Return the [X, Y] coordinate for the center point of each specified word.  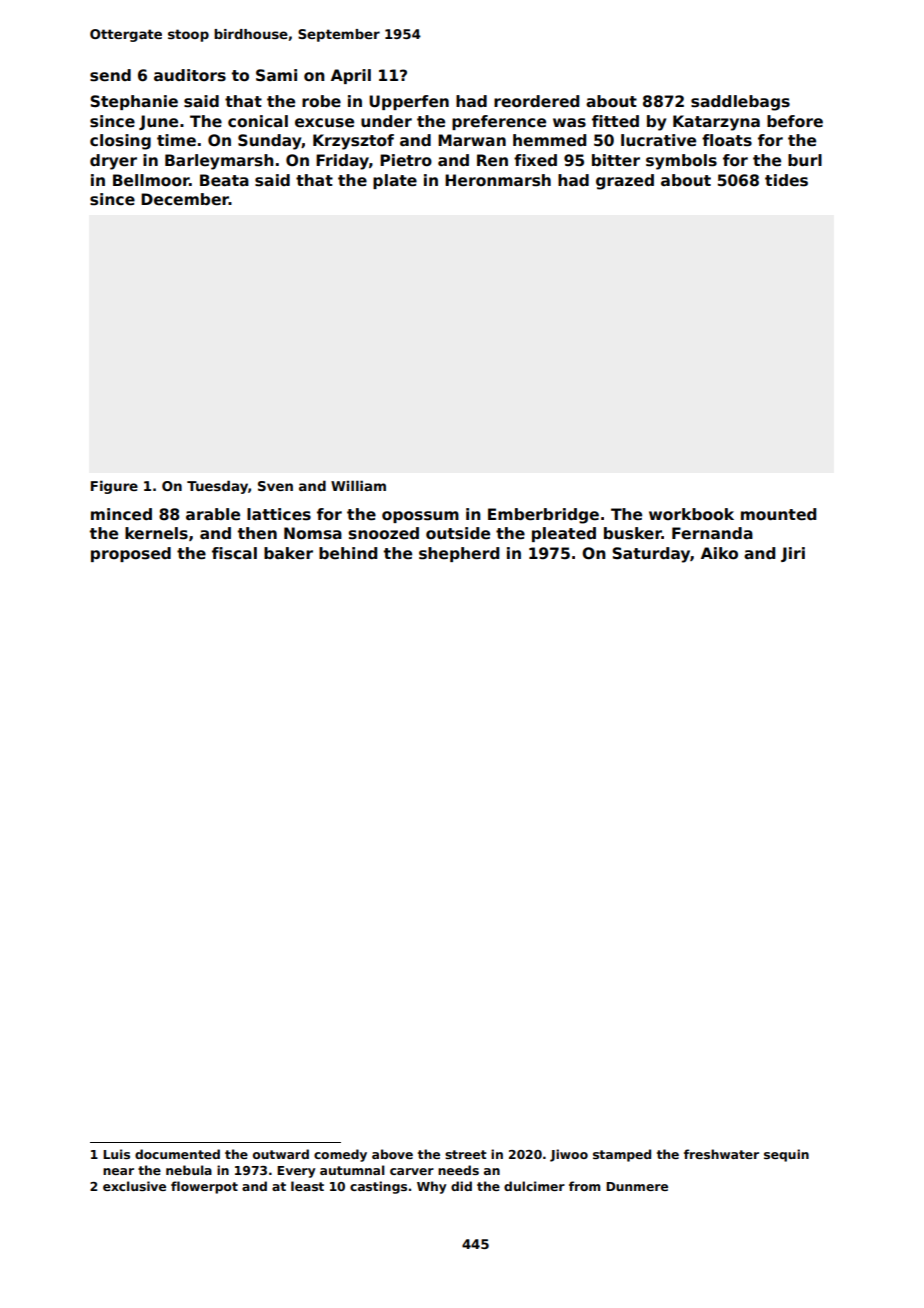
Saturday [651, 555]
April [351, 76]
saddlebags [740, 103]
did [461, 1186]
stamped [622, 1155]
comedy [340, 1155]
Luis [116, 1154]
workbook [691, 514]
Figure [114, 487]
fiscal [234, 553]
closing [120, 142]
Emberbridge [543, 516]
